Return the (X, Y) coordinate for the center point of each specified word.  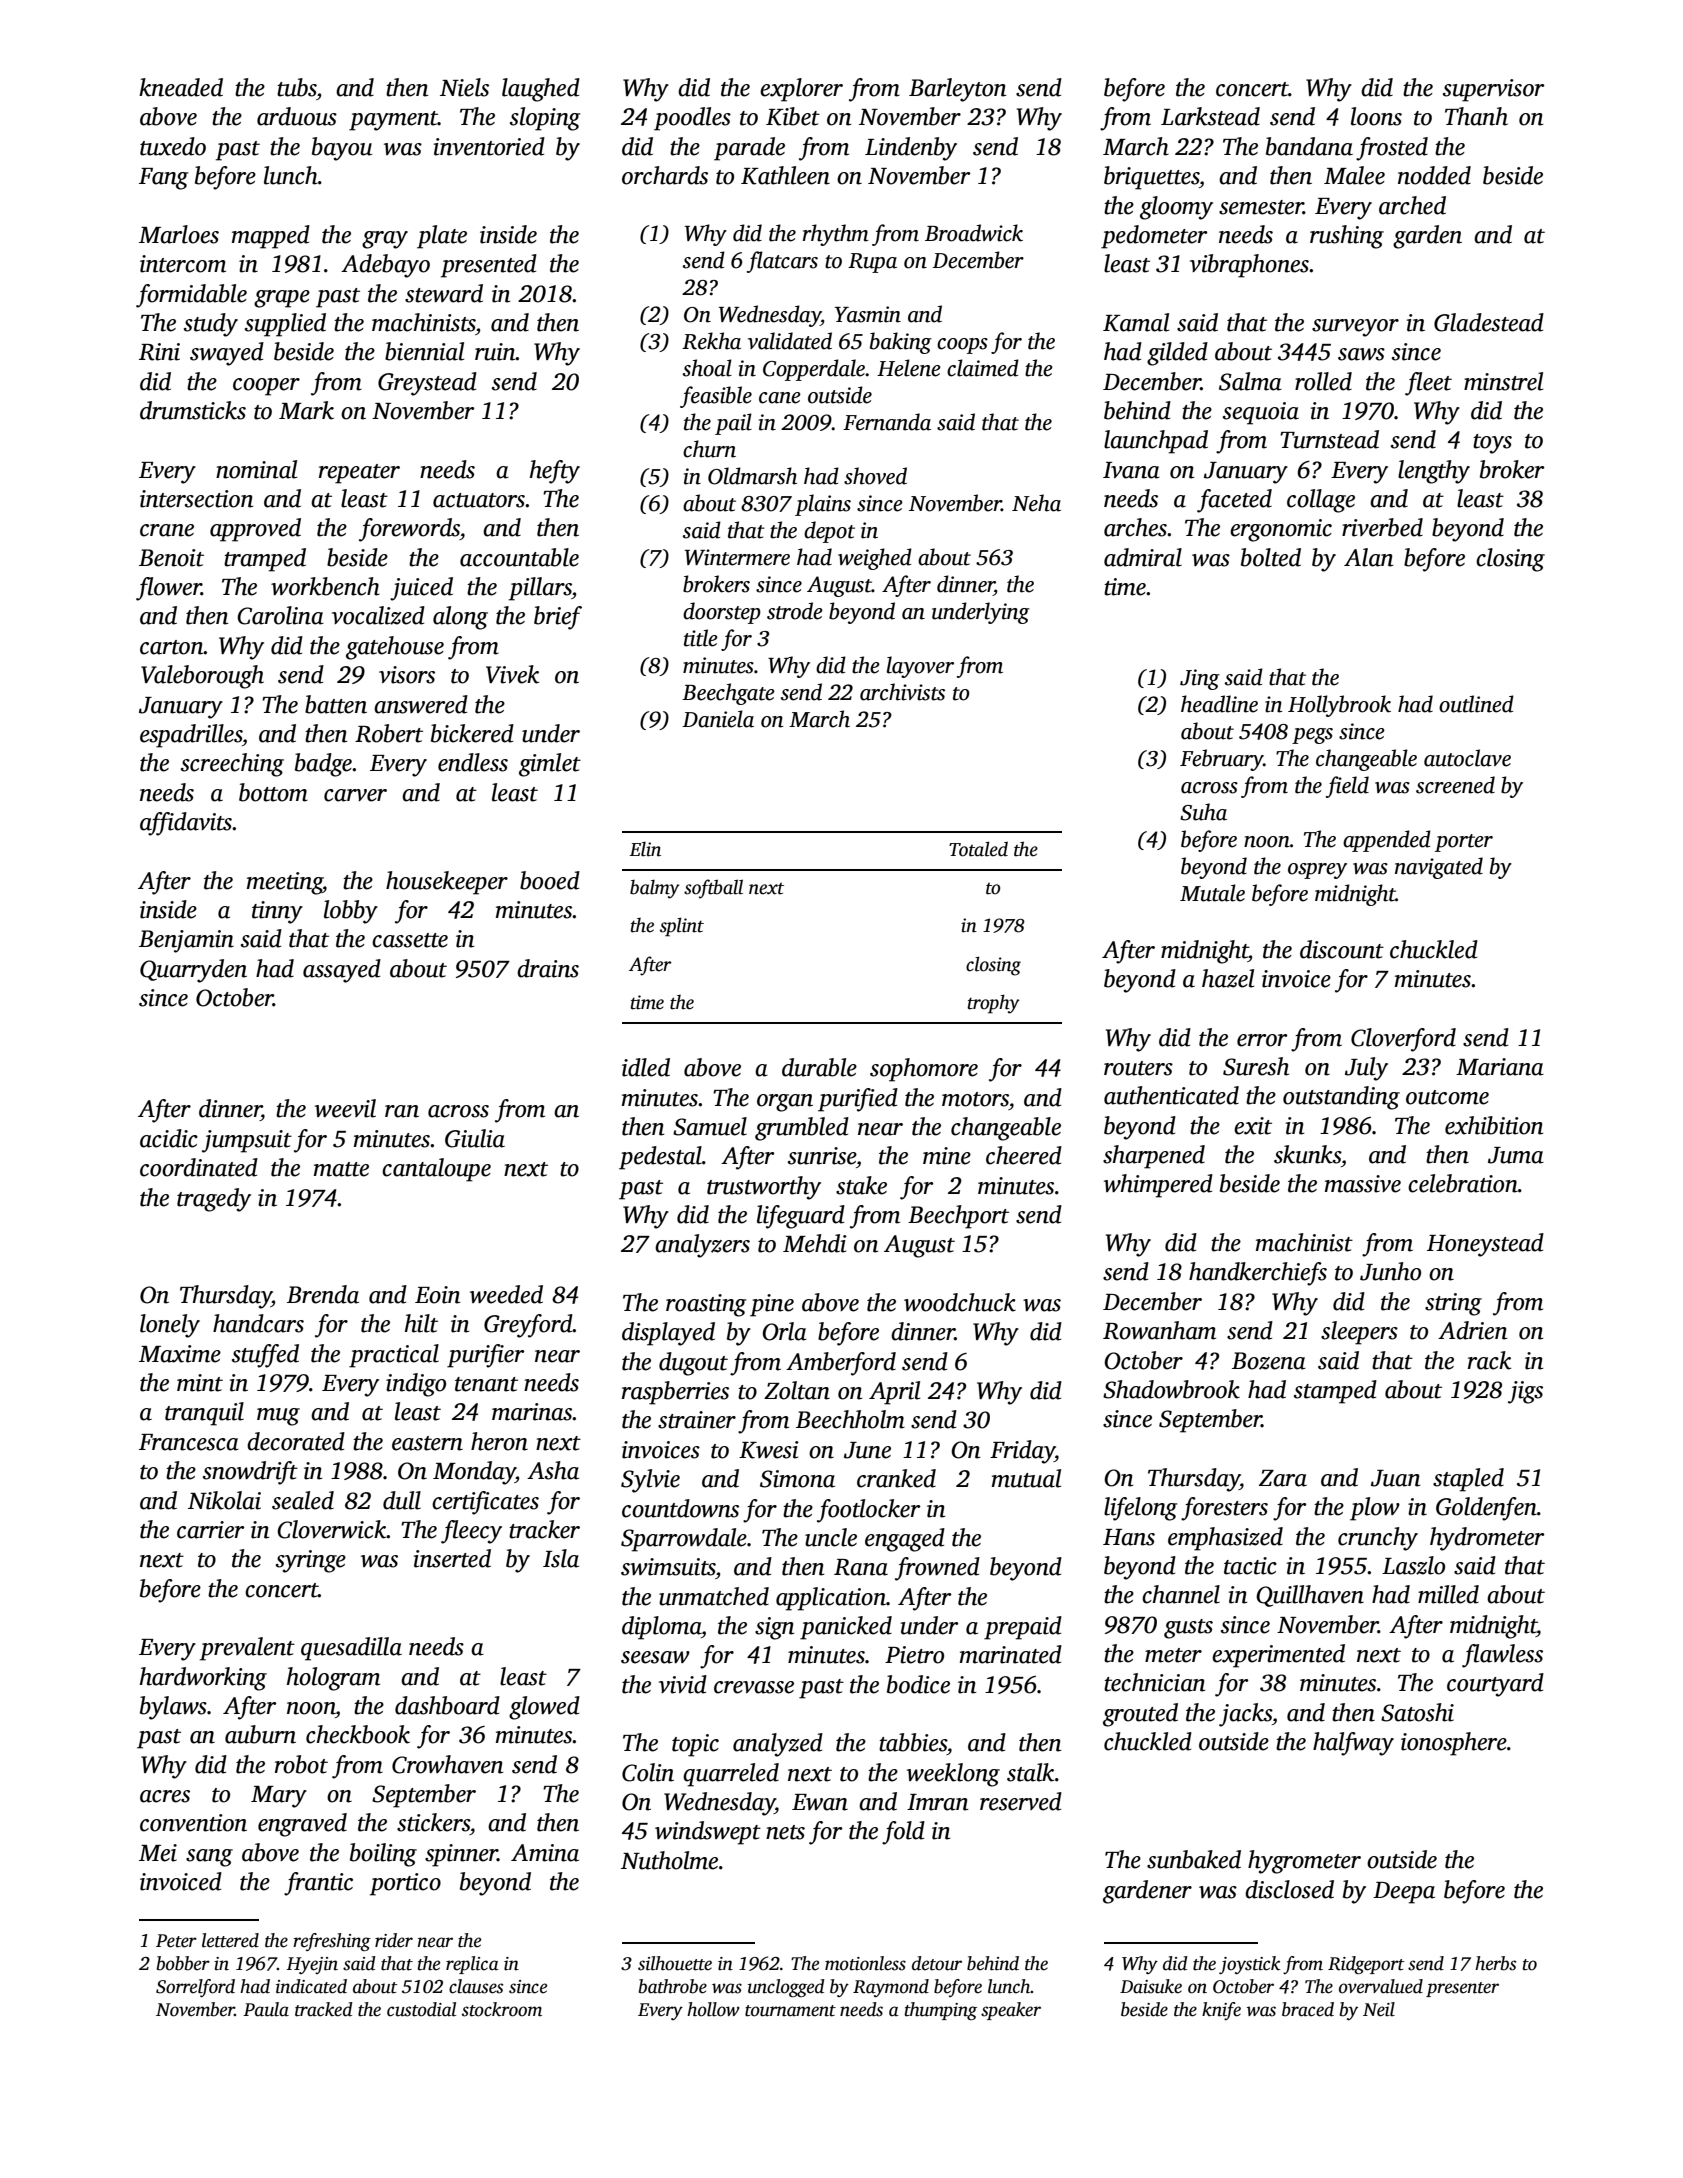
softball (713, 889)
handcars (258, 1323)
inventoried (489, 146)
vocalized (378, 615)
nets (785, 1832)
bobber (183, 1963)
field (1347, 787)
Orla (784, 1331)
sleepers (1359, 1333)
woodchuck (960, 1302)
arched (1412, 205)
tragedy (214, 1200)
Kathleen (785, 175)
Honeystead (1485, 1245)
